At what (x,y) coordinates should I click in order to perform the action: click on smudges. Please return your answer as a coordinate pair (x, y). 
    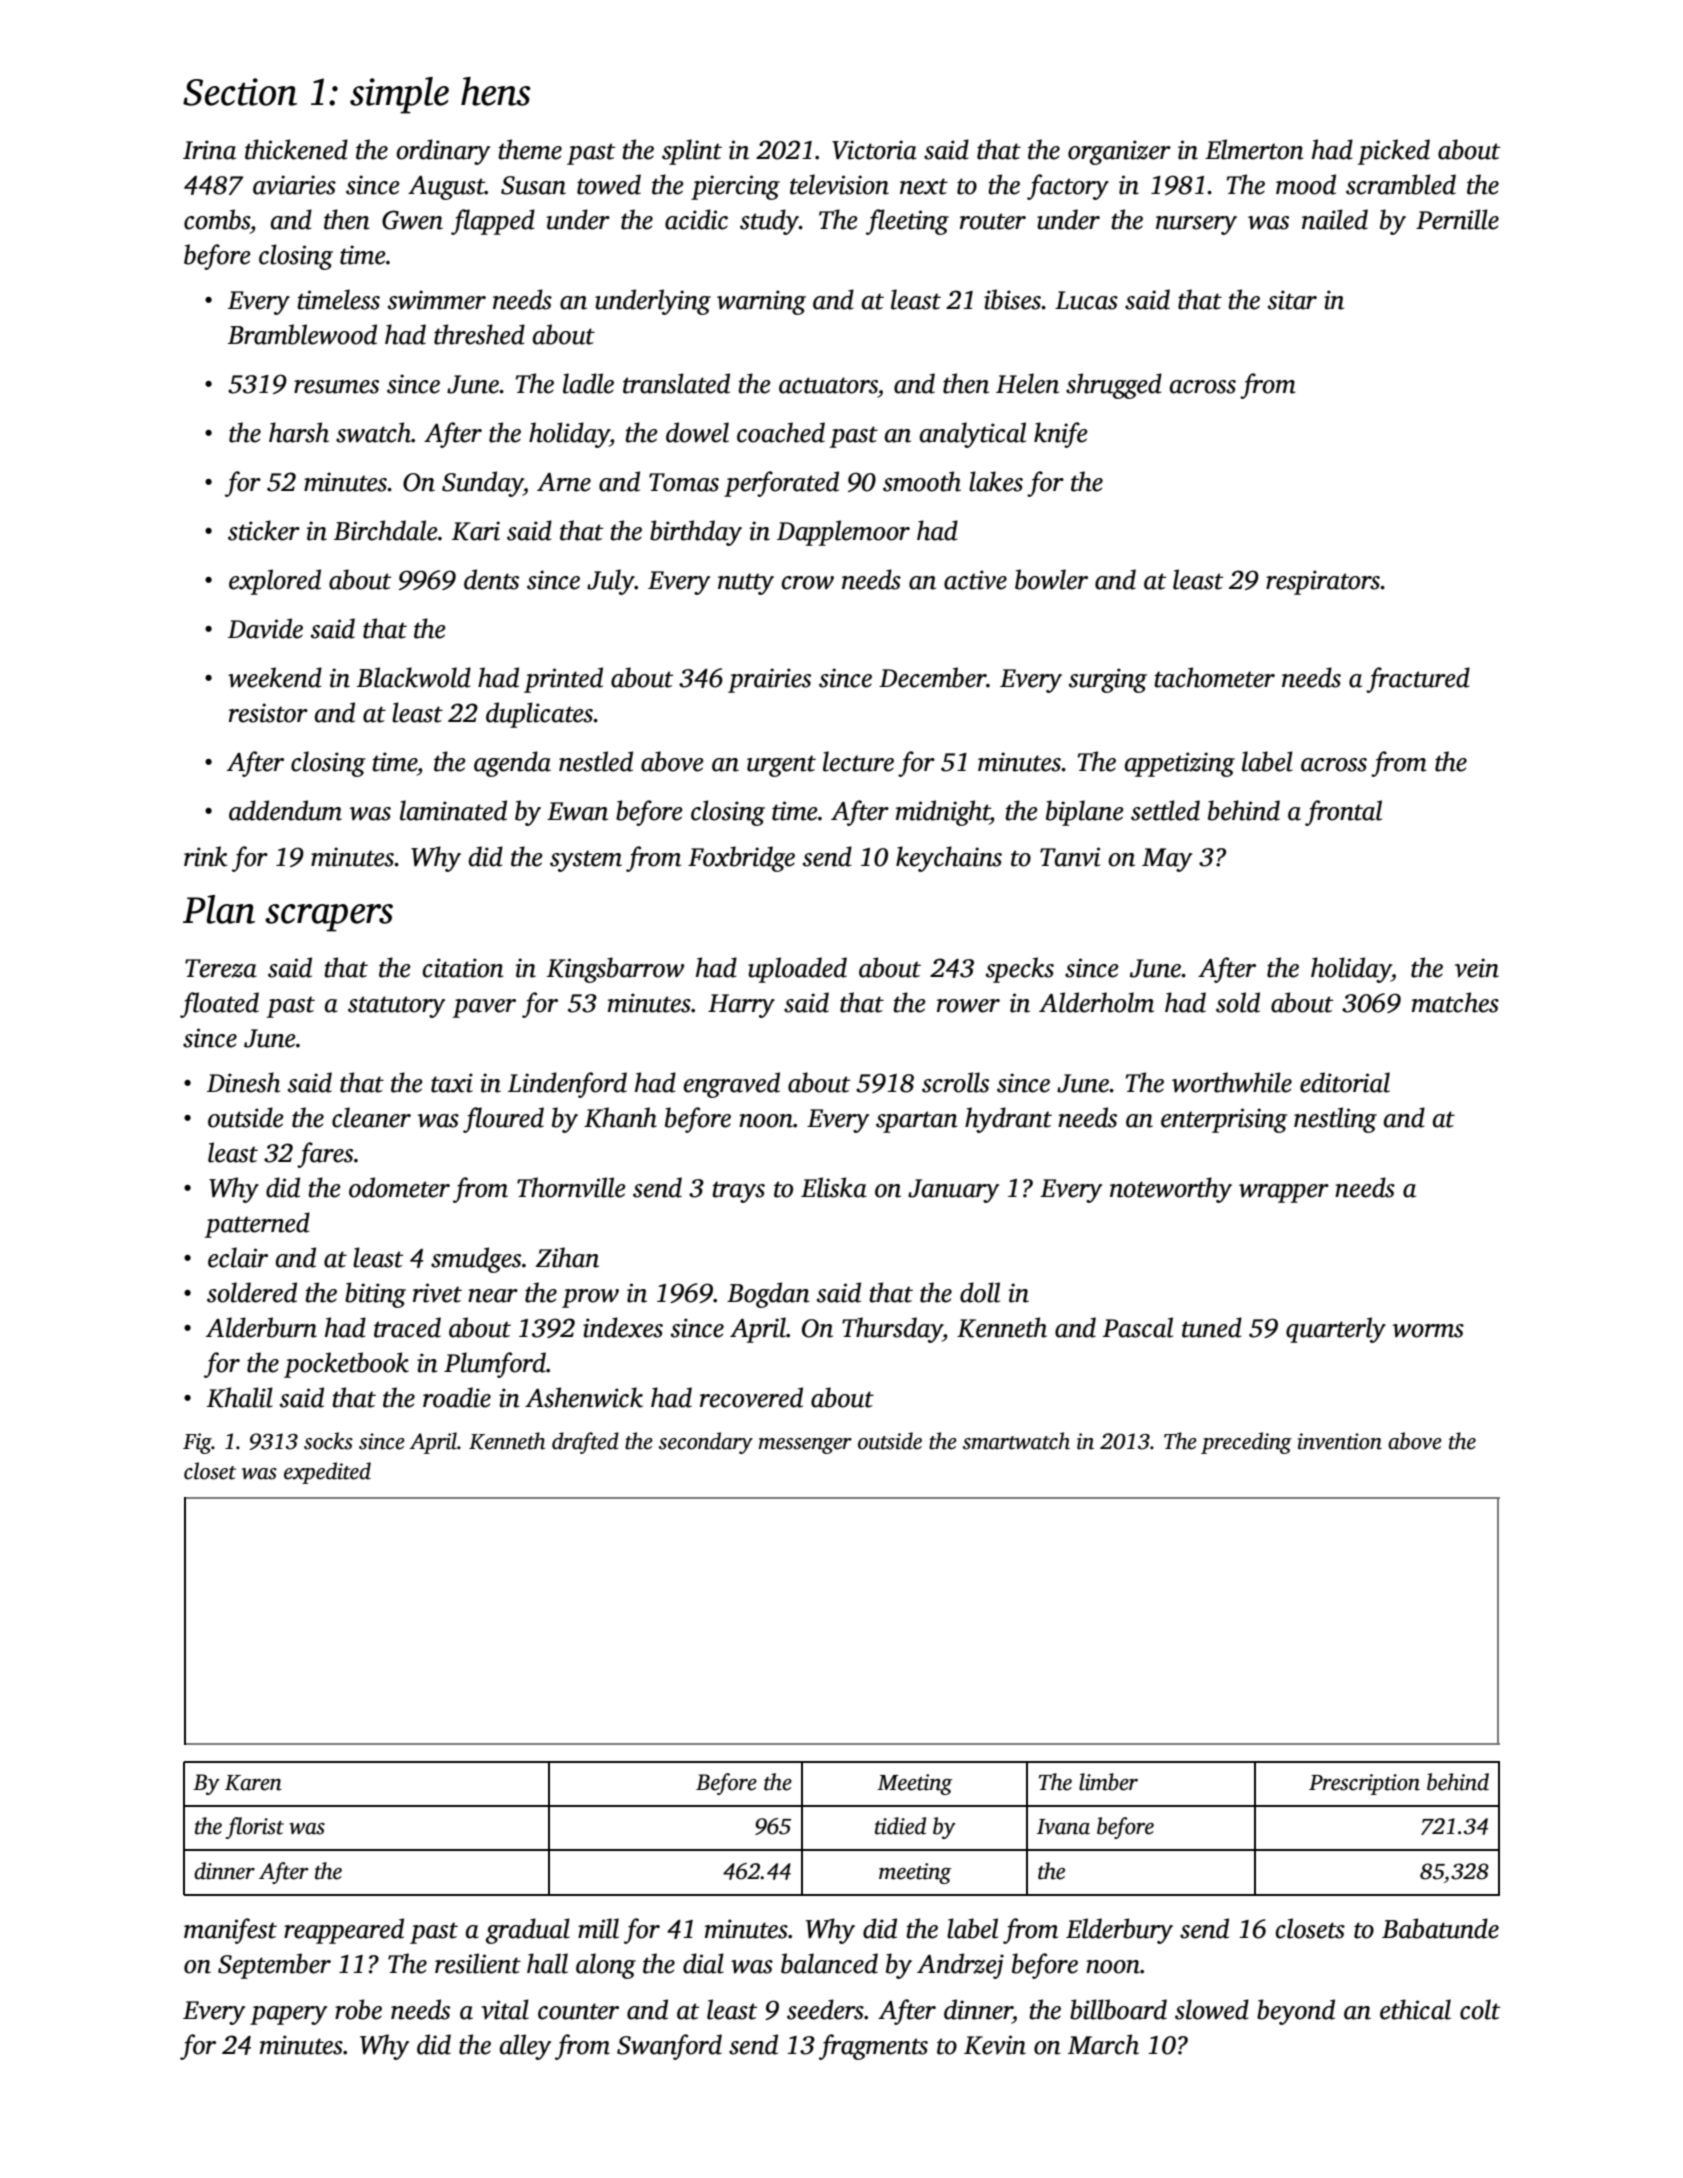
    Looking at the image, I should click on (476, 1260).
